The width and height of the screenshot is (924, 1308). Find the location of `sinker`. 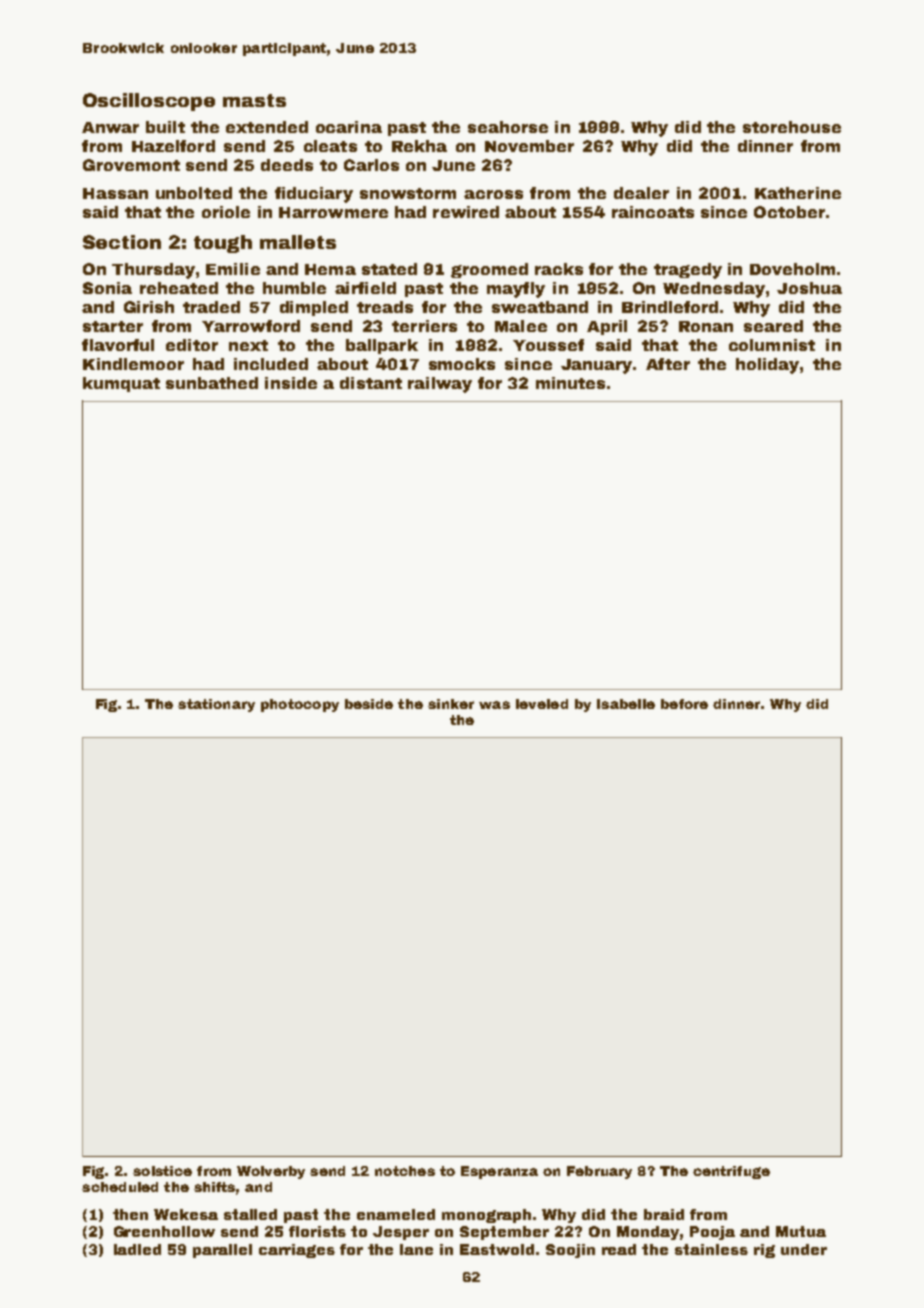

sinker is located at coordinates (451, 704).
